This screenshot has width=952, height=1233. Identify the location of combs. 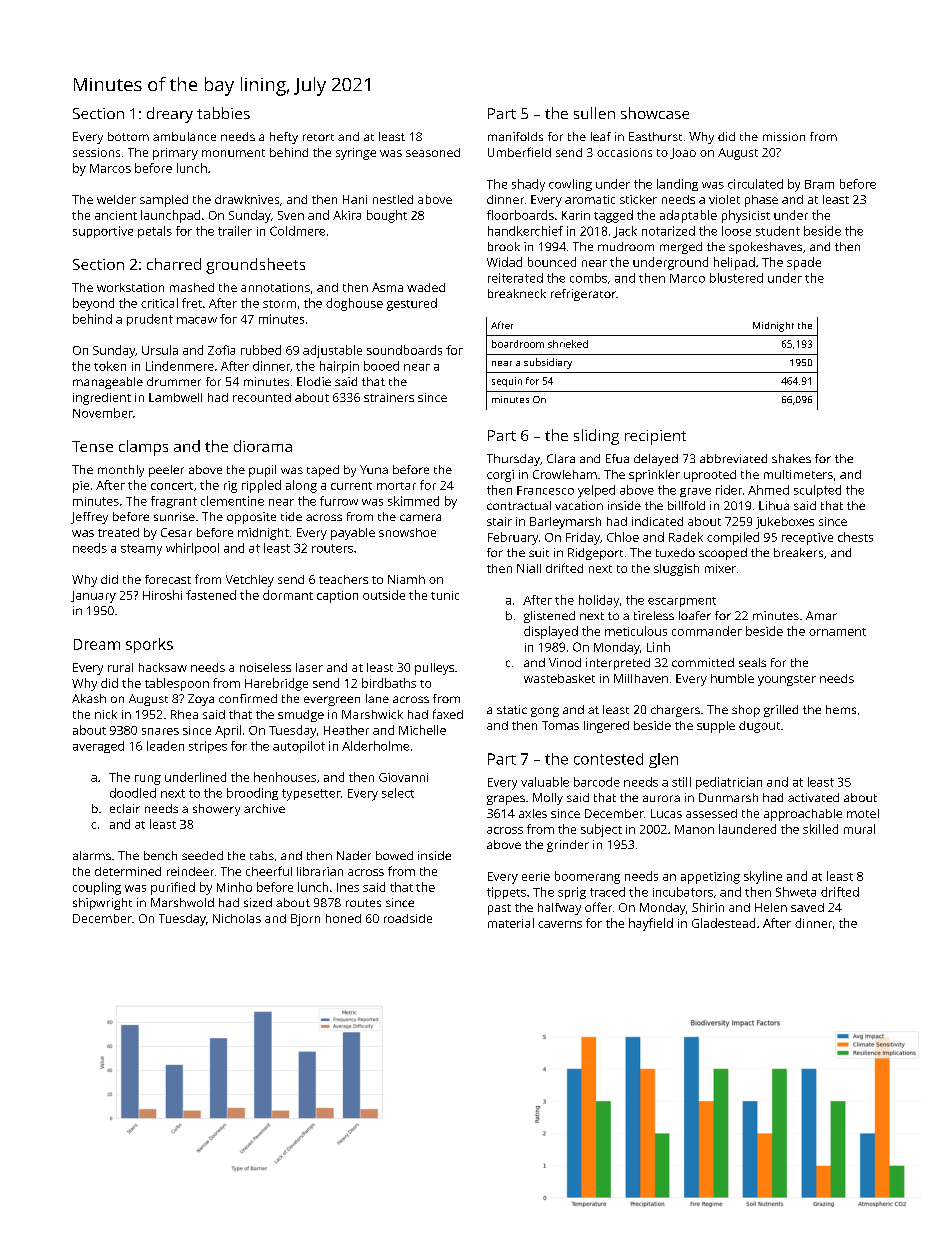
(588, 278).
